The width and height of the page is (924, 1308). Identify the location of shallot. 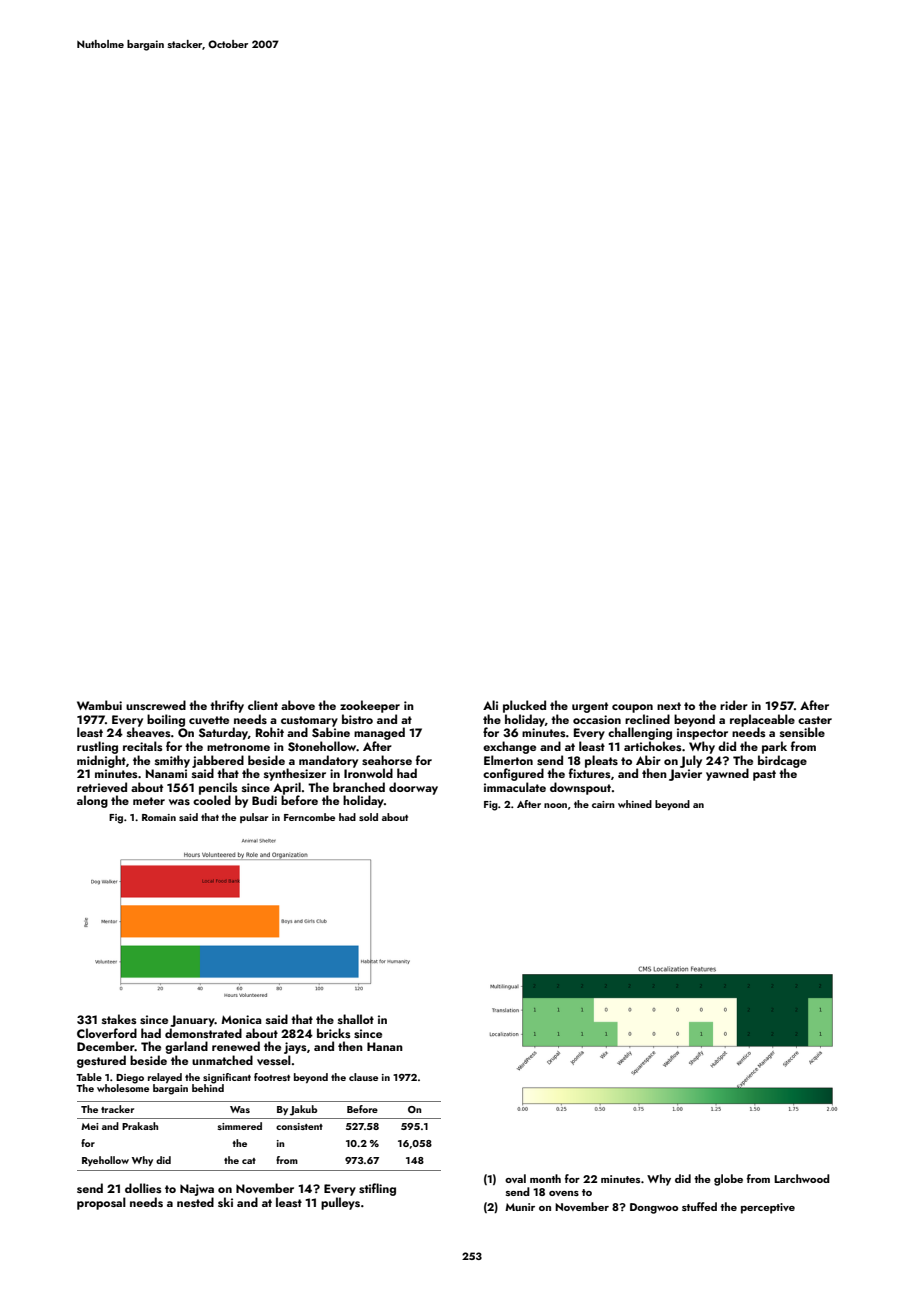
(356, 1019).
